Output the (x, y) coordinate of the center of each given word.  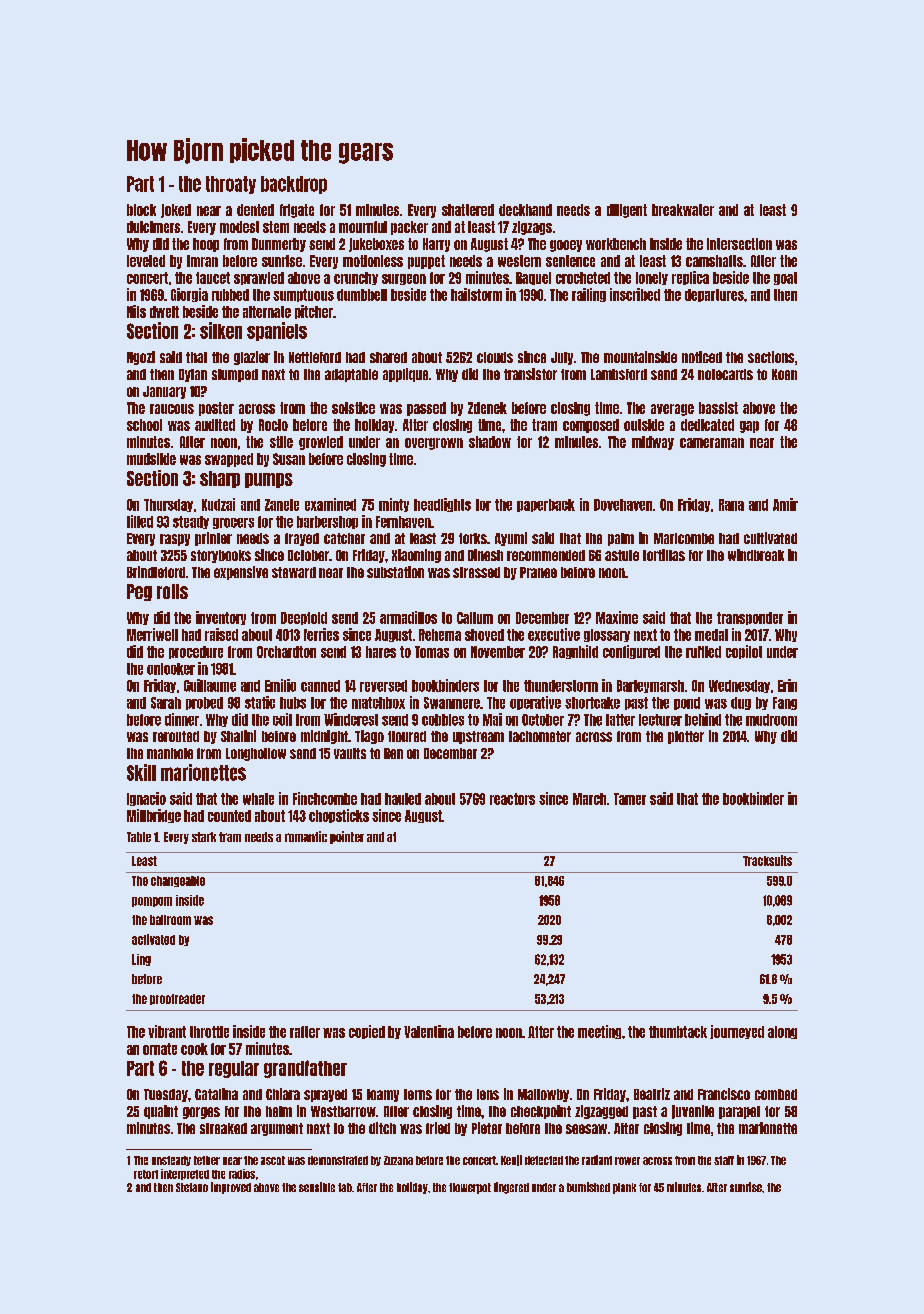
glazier (252, 358)
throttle (209, 1032)
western (519, 261)
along (782, 1032)
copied (367, 1032)
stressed (476, 572)
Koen (784, 374)
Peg (139, 592)
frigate (297, 211)
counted (229, 816)
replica (690, 278)
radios (242, 1174)
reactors (512, 799)
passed (426, 409)
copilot (744, 652)
